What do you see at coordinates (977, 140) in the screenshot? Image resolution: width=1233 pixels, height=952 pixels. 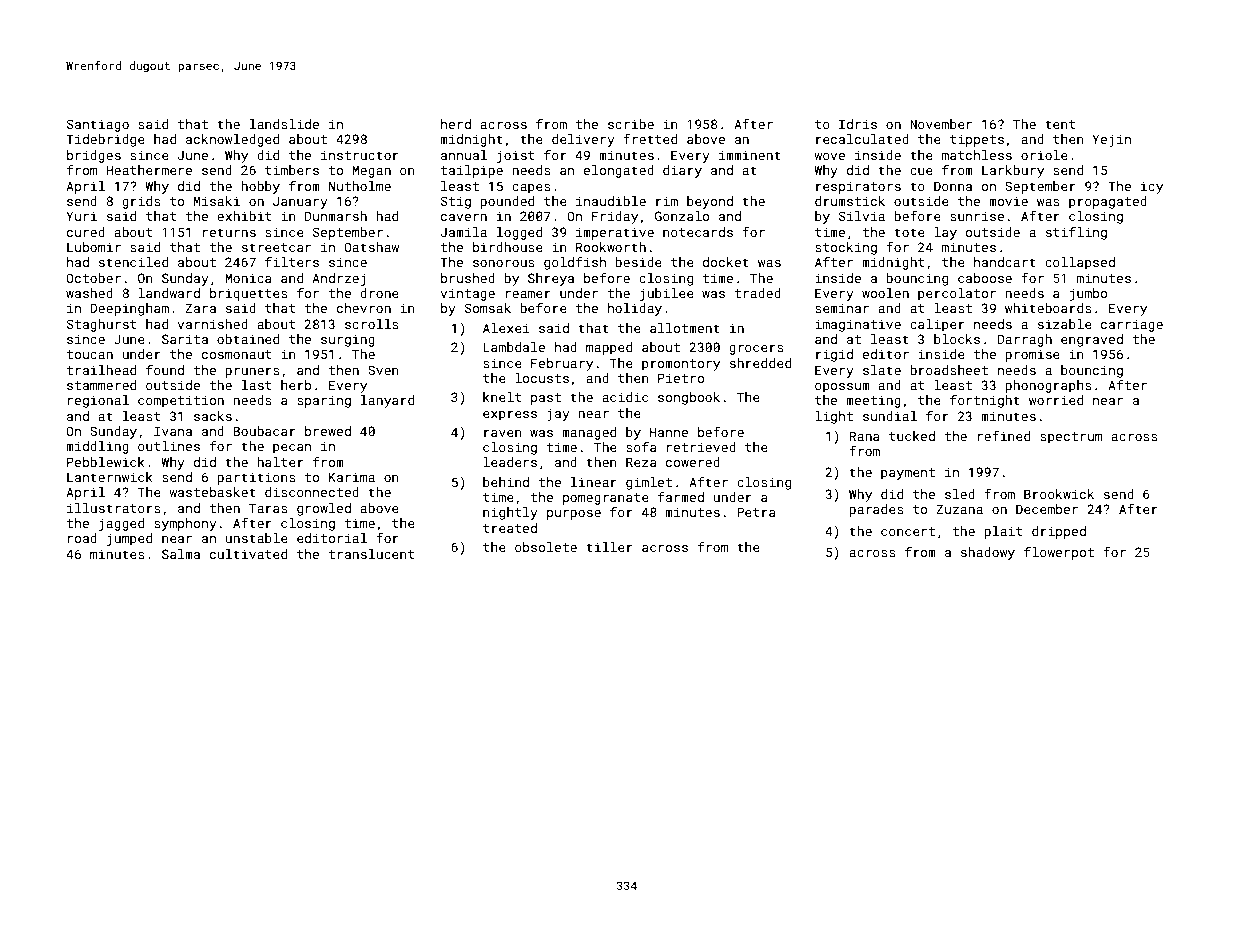 I see `tippets` at bounding box center [977, 140].
